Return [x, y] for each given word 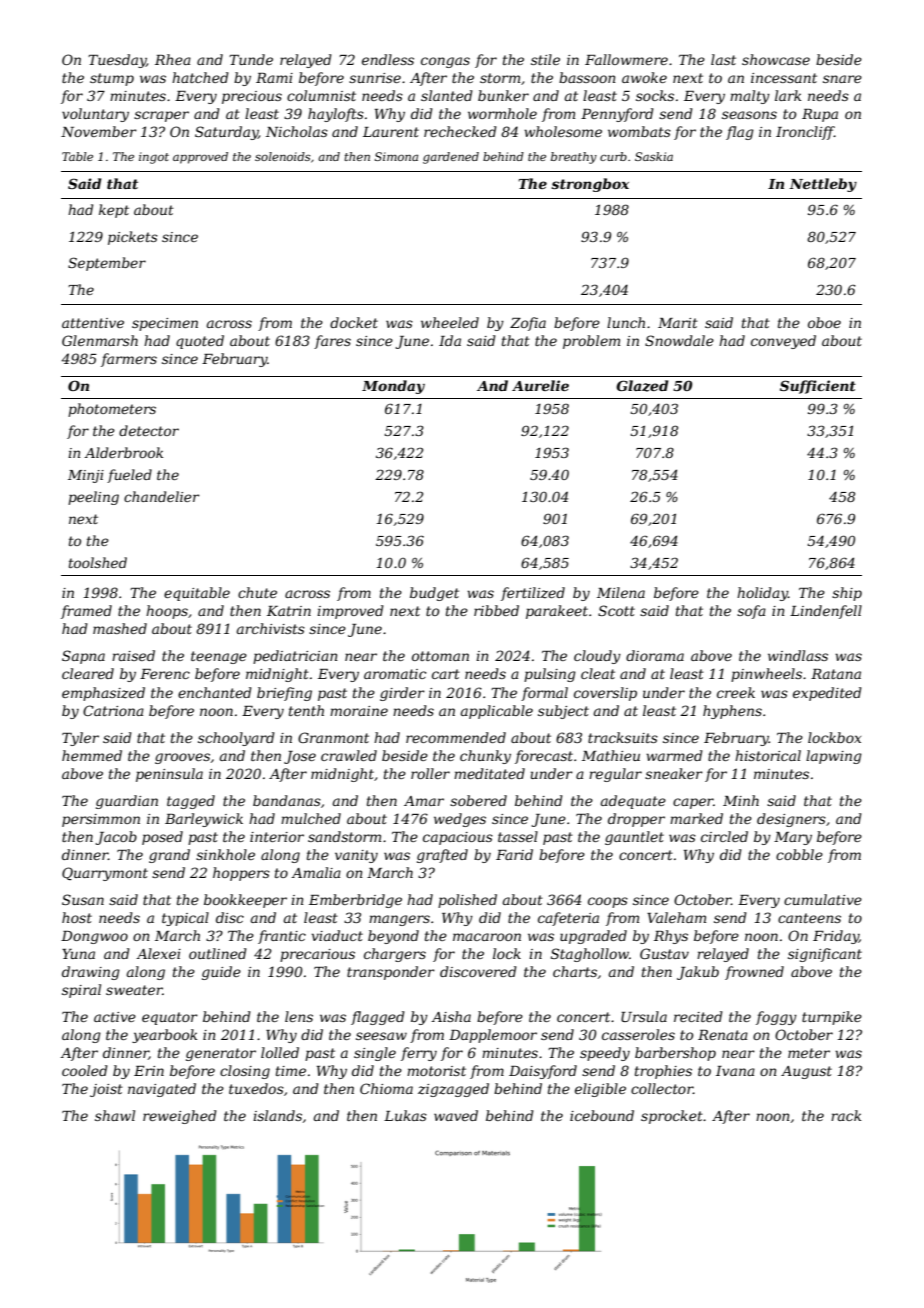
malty [750, 97]
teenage [219, 657]
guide [221, 973]
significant [825, 955]
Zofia [528, 324]
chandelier [162, 496]
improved [350, 612]
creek [736, 692]
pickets [133, 238]
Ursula [644, 1016]
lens [299, 1016]
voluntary [95, 115]
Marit [678, 323]
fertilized [533, 594]
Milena [621, 592]
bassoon [587, 77]
